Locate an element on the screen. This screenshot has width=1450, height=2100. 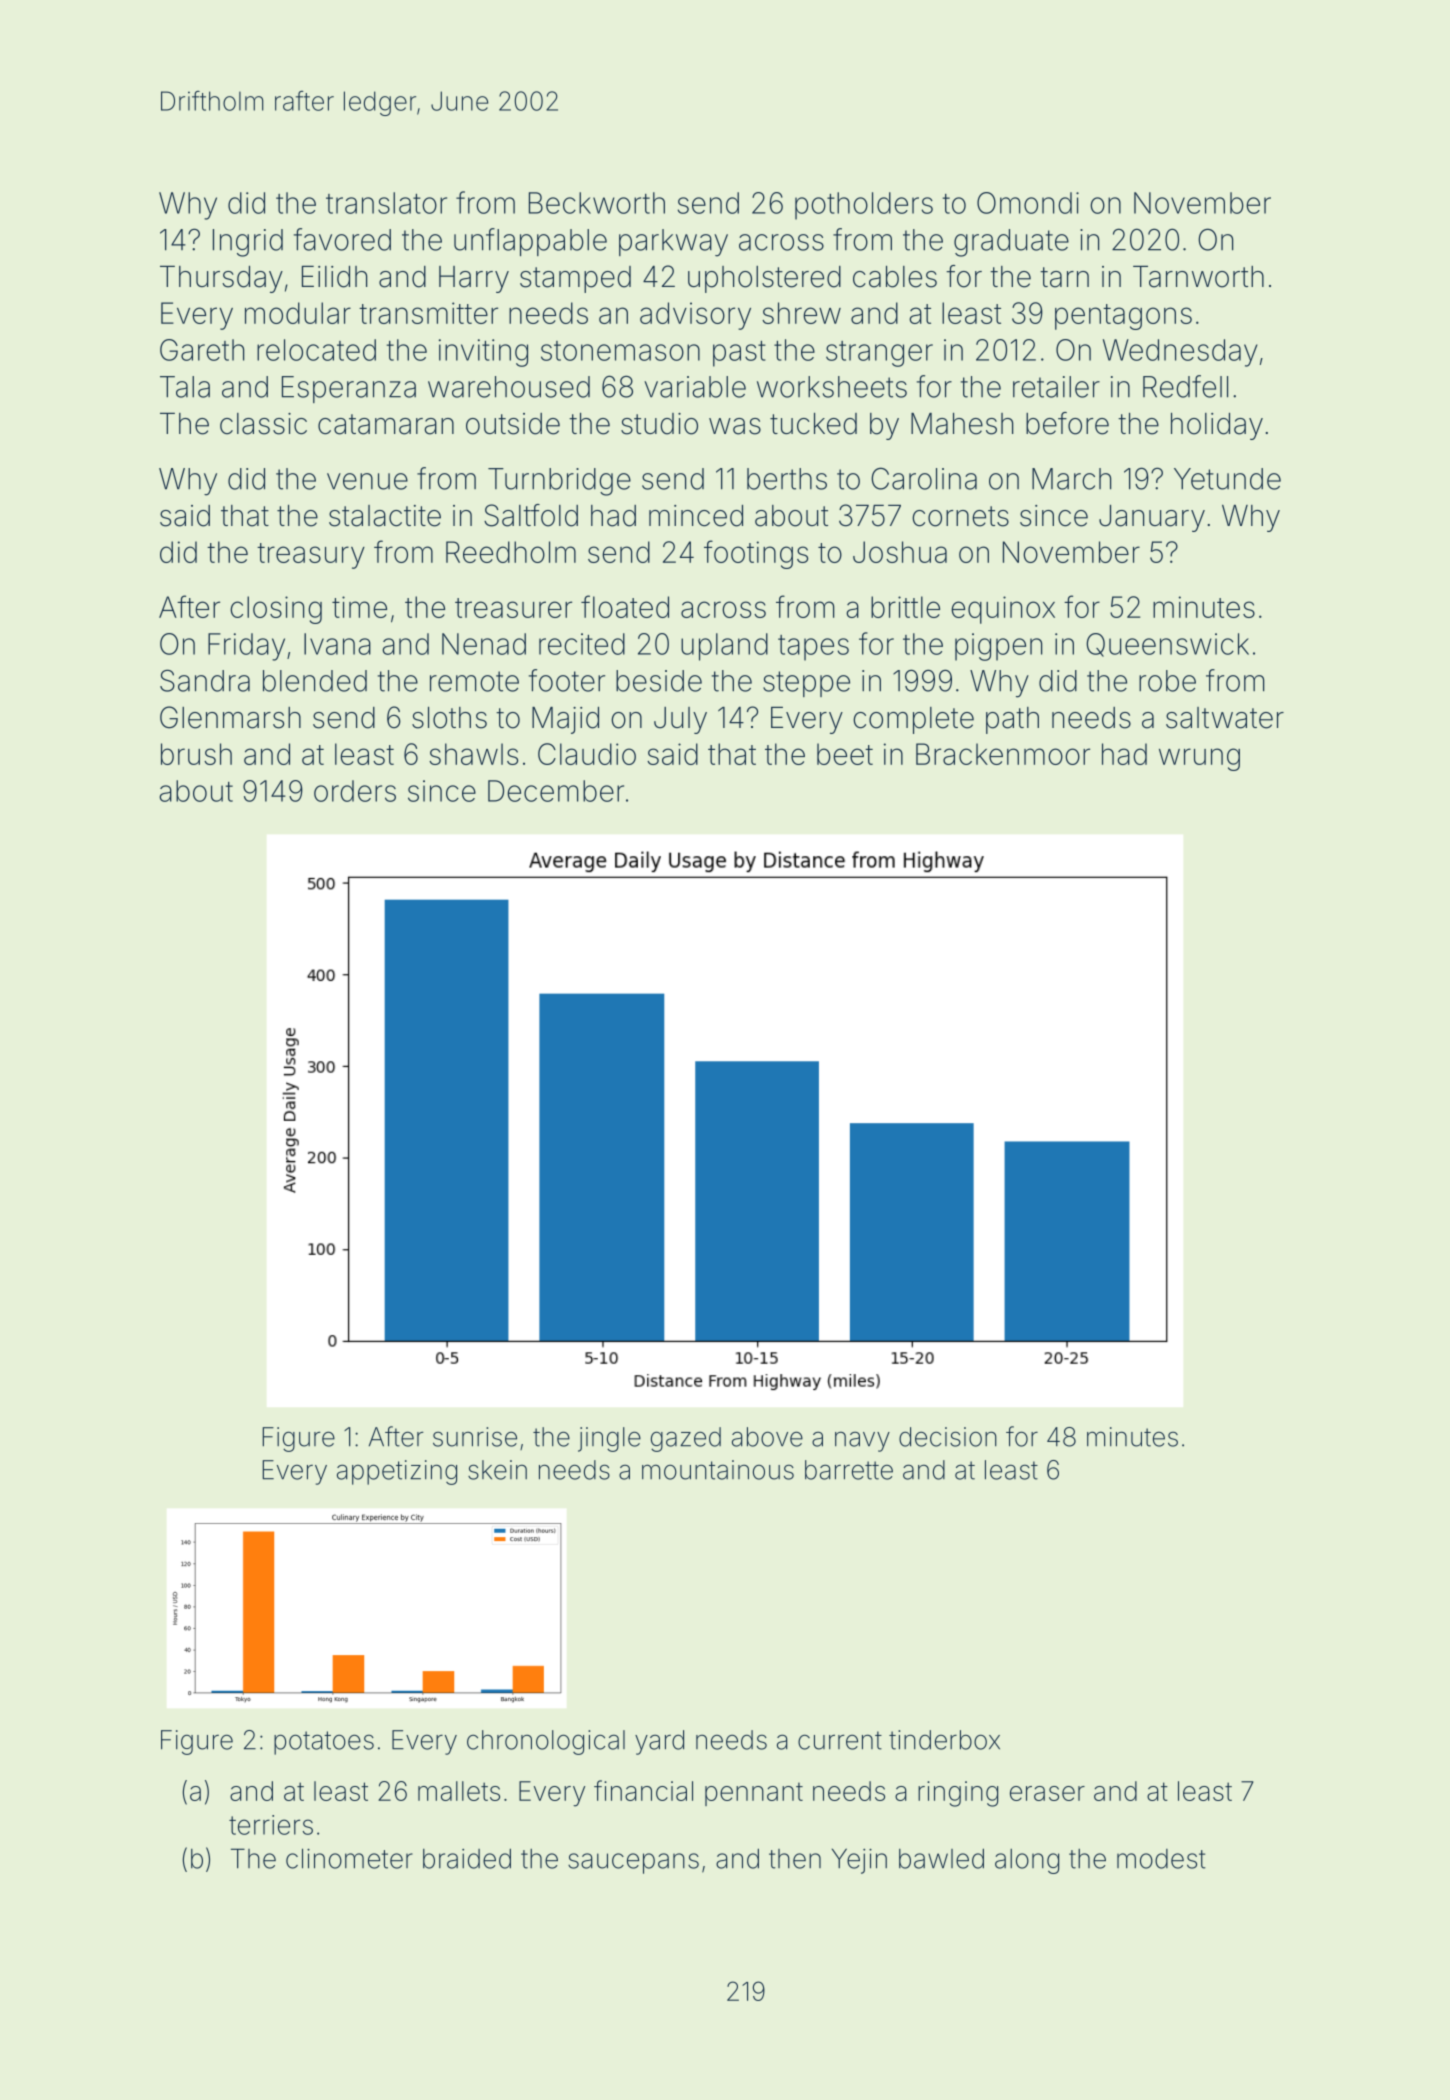
sunrise is located at coordinates (475, 1437).
